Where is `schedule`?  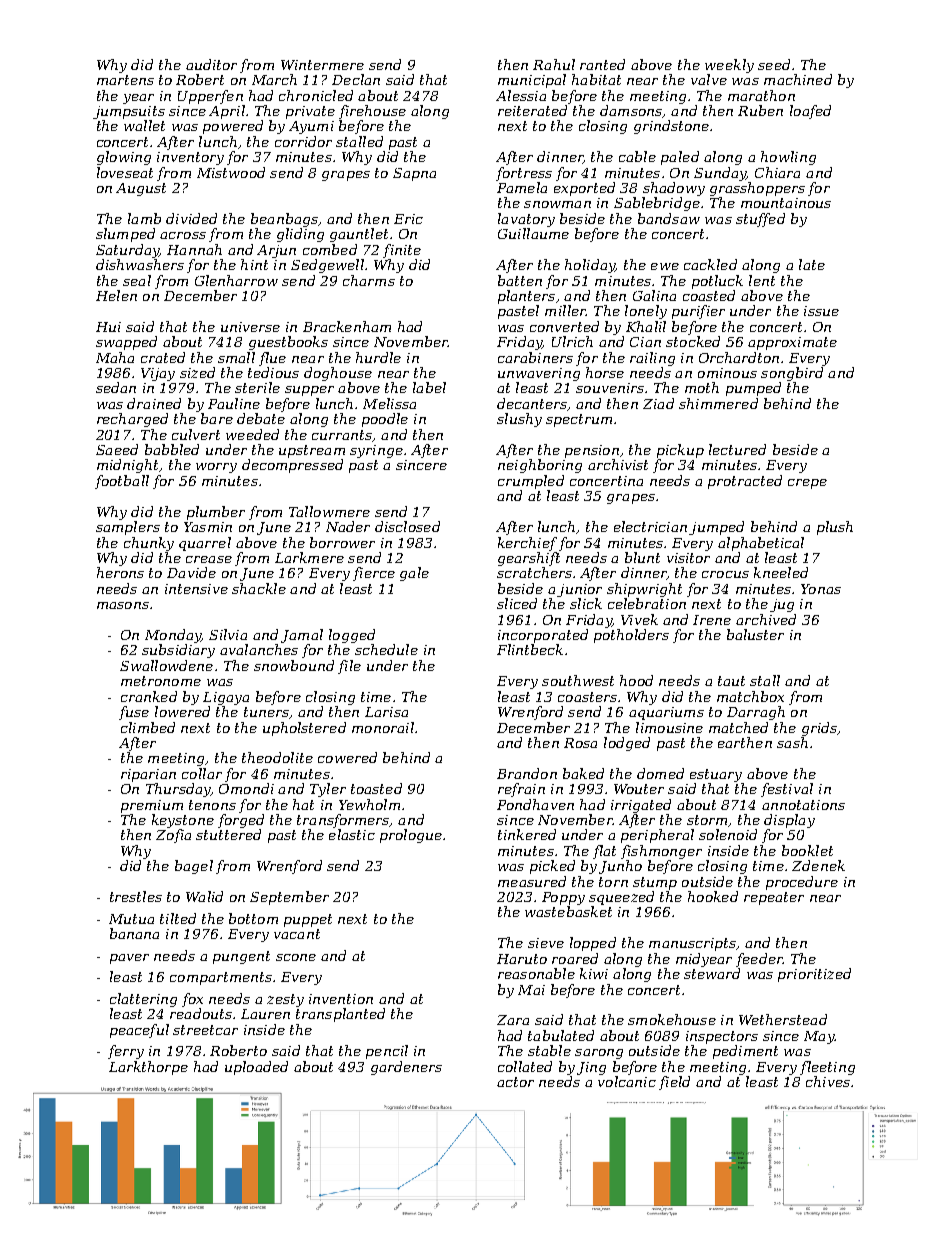 schedule is located at coordinates (386, 649).
